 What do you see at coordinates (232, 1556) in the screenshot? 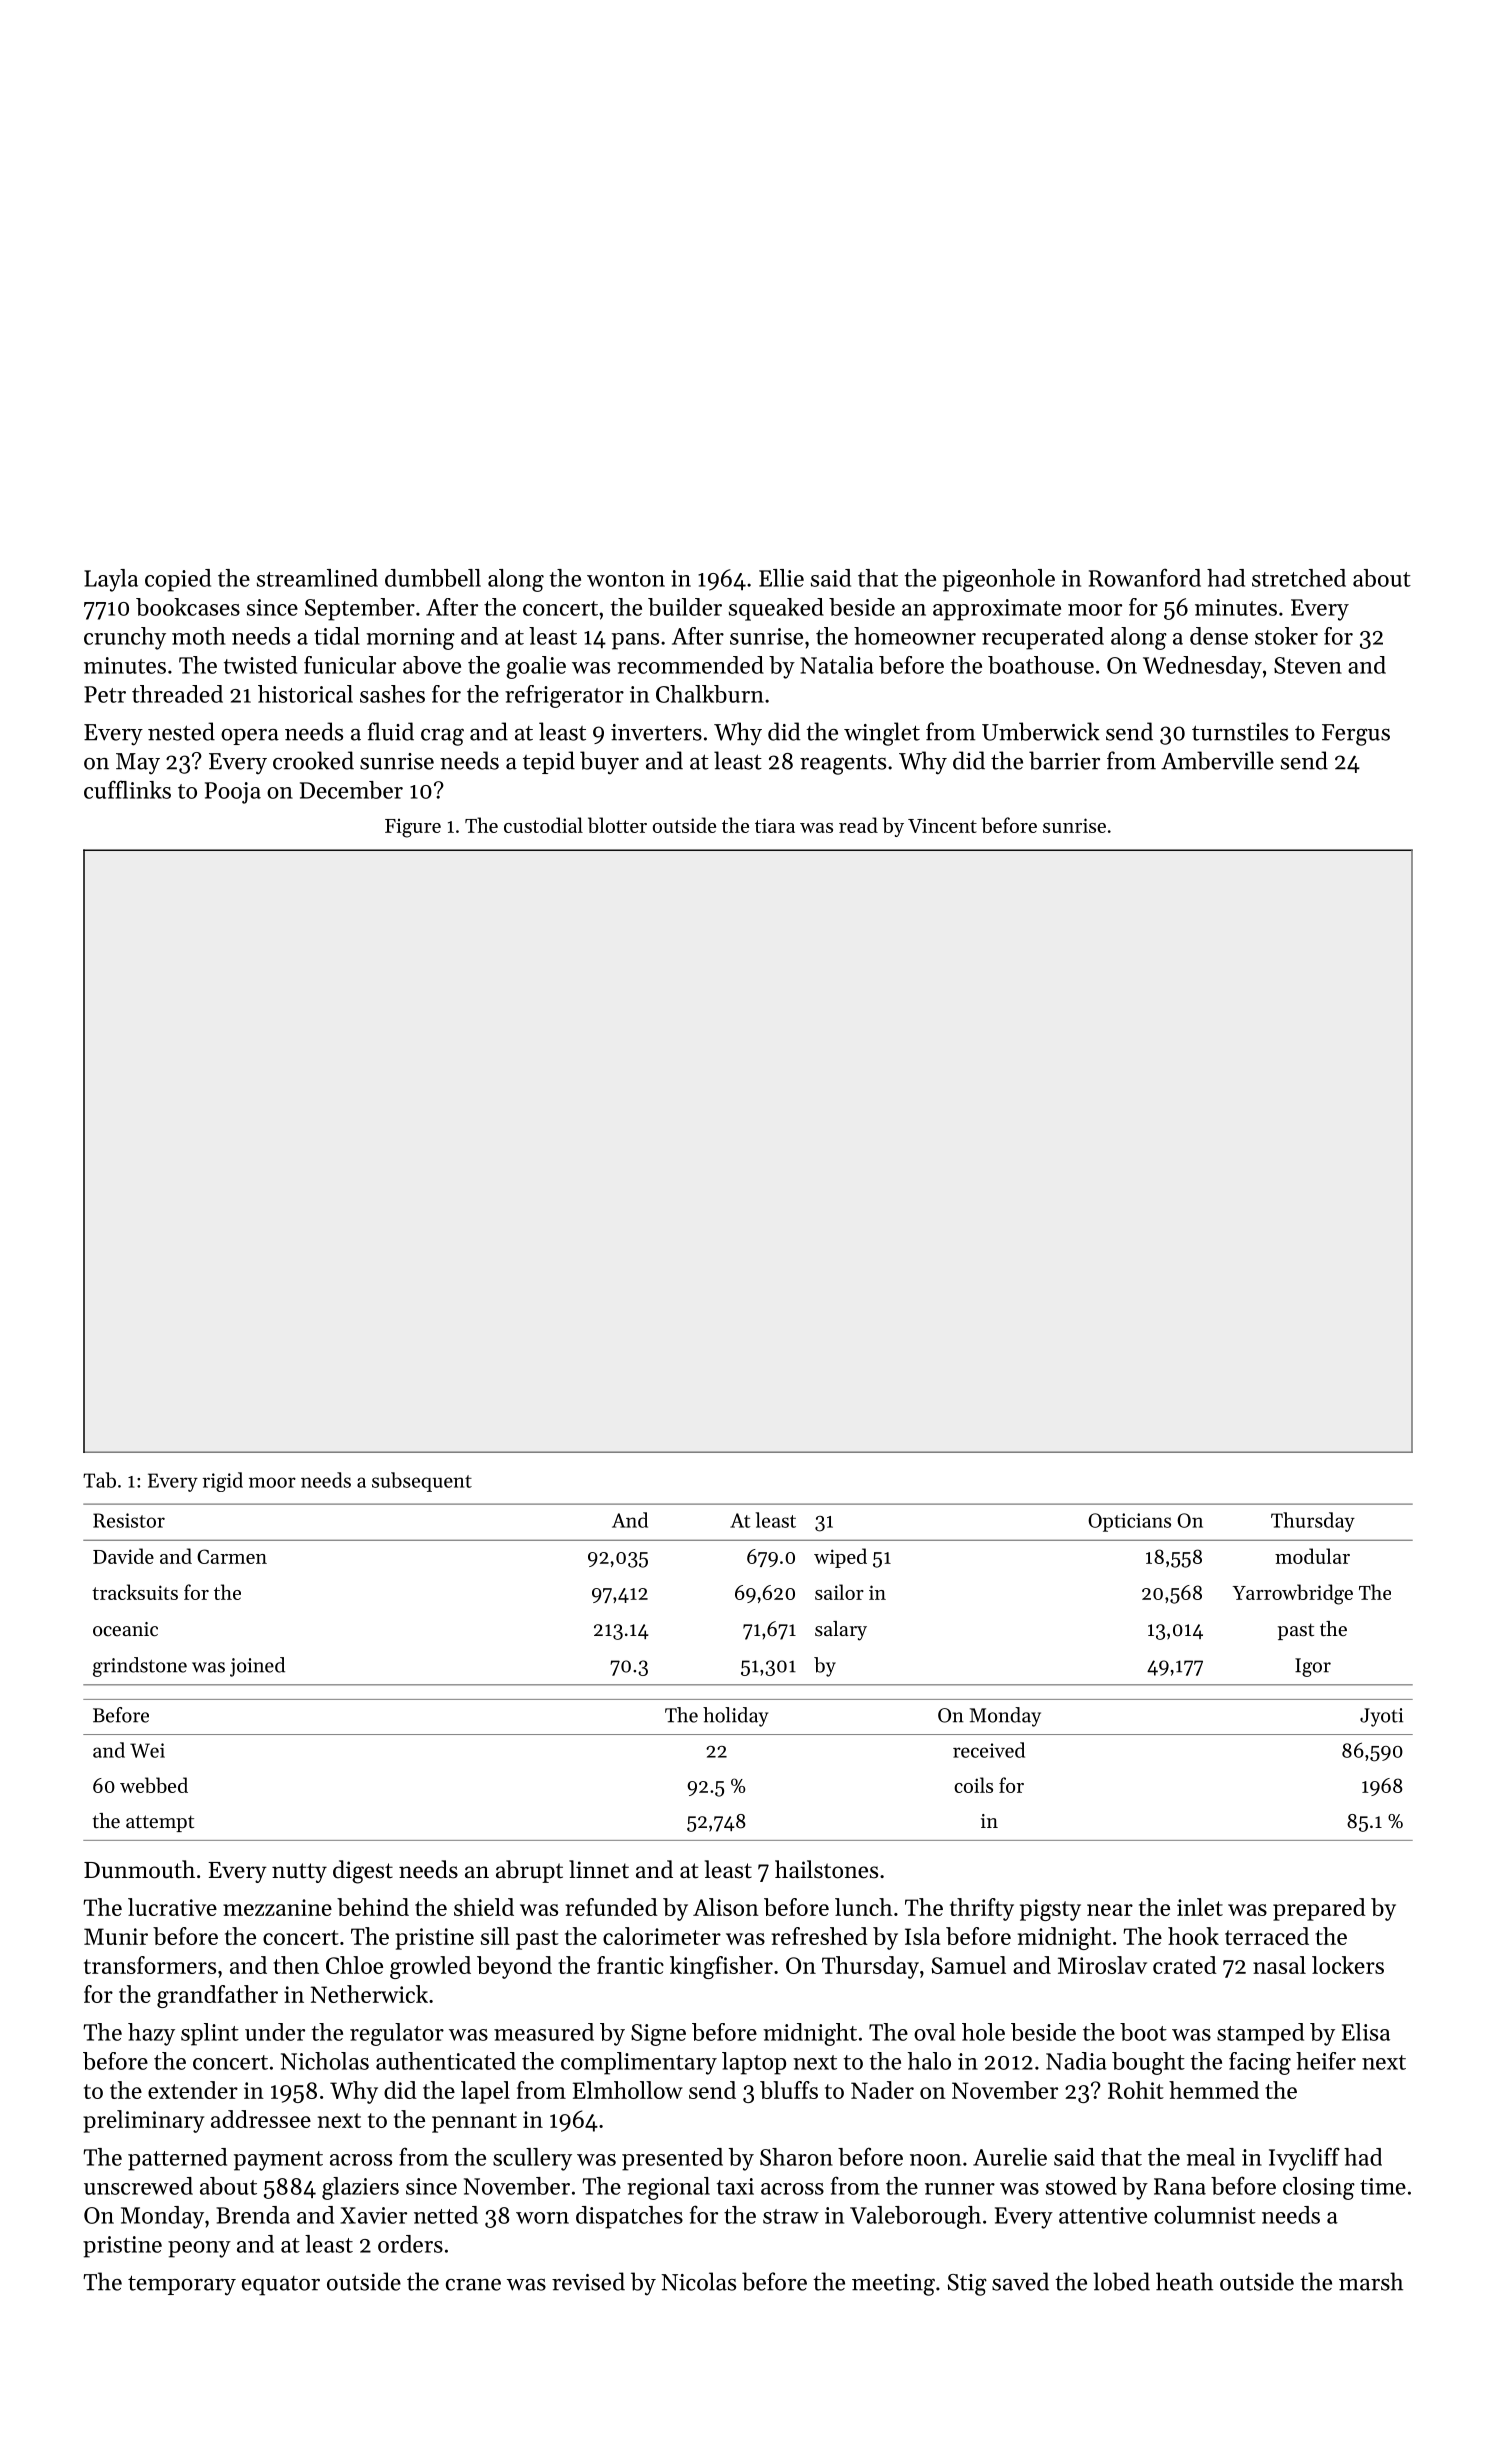
I see `Carmen` at bounding box center [232, 1556].
